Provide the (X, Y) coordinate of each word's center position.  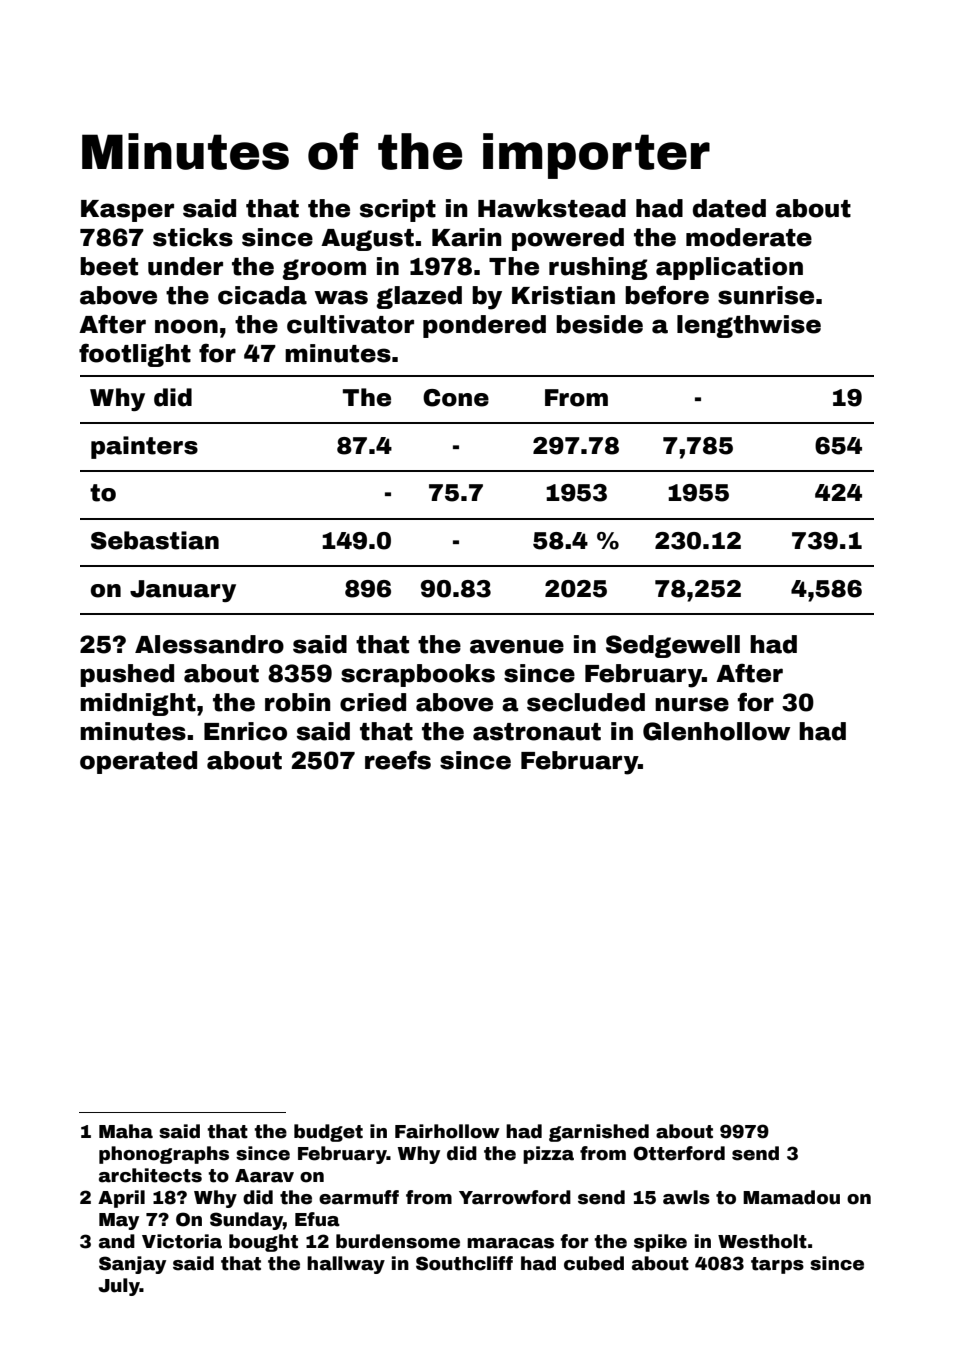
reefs (398, 760)
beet (109, 266)
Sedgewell (673, 646)
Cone (456, 398)
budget (328, 1133)
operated (138, 762)
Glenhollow (716, 731)
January (183, 591)
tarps (777, 1265)
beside (599, 324)
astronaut (537, 732)
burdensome (398, 1241)
